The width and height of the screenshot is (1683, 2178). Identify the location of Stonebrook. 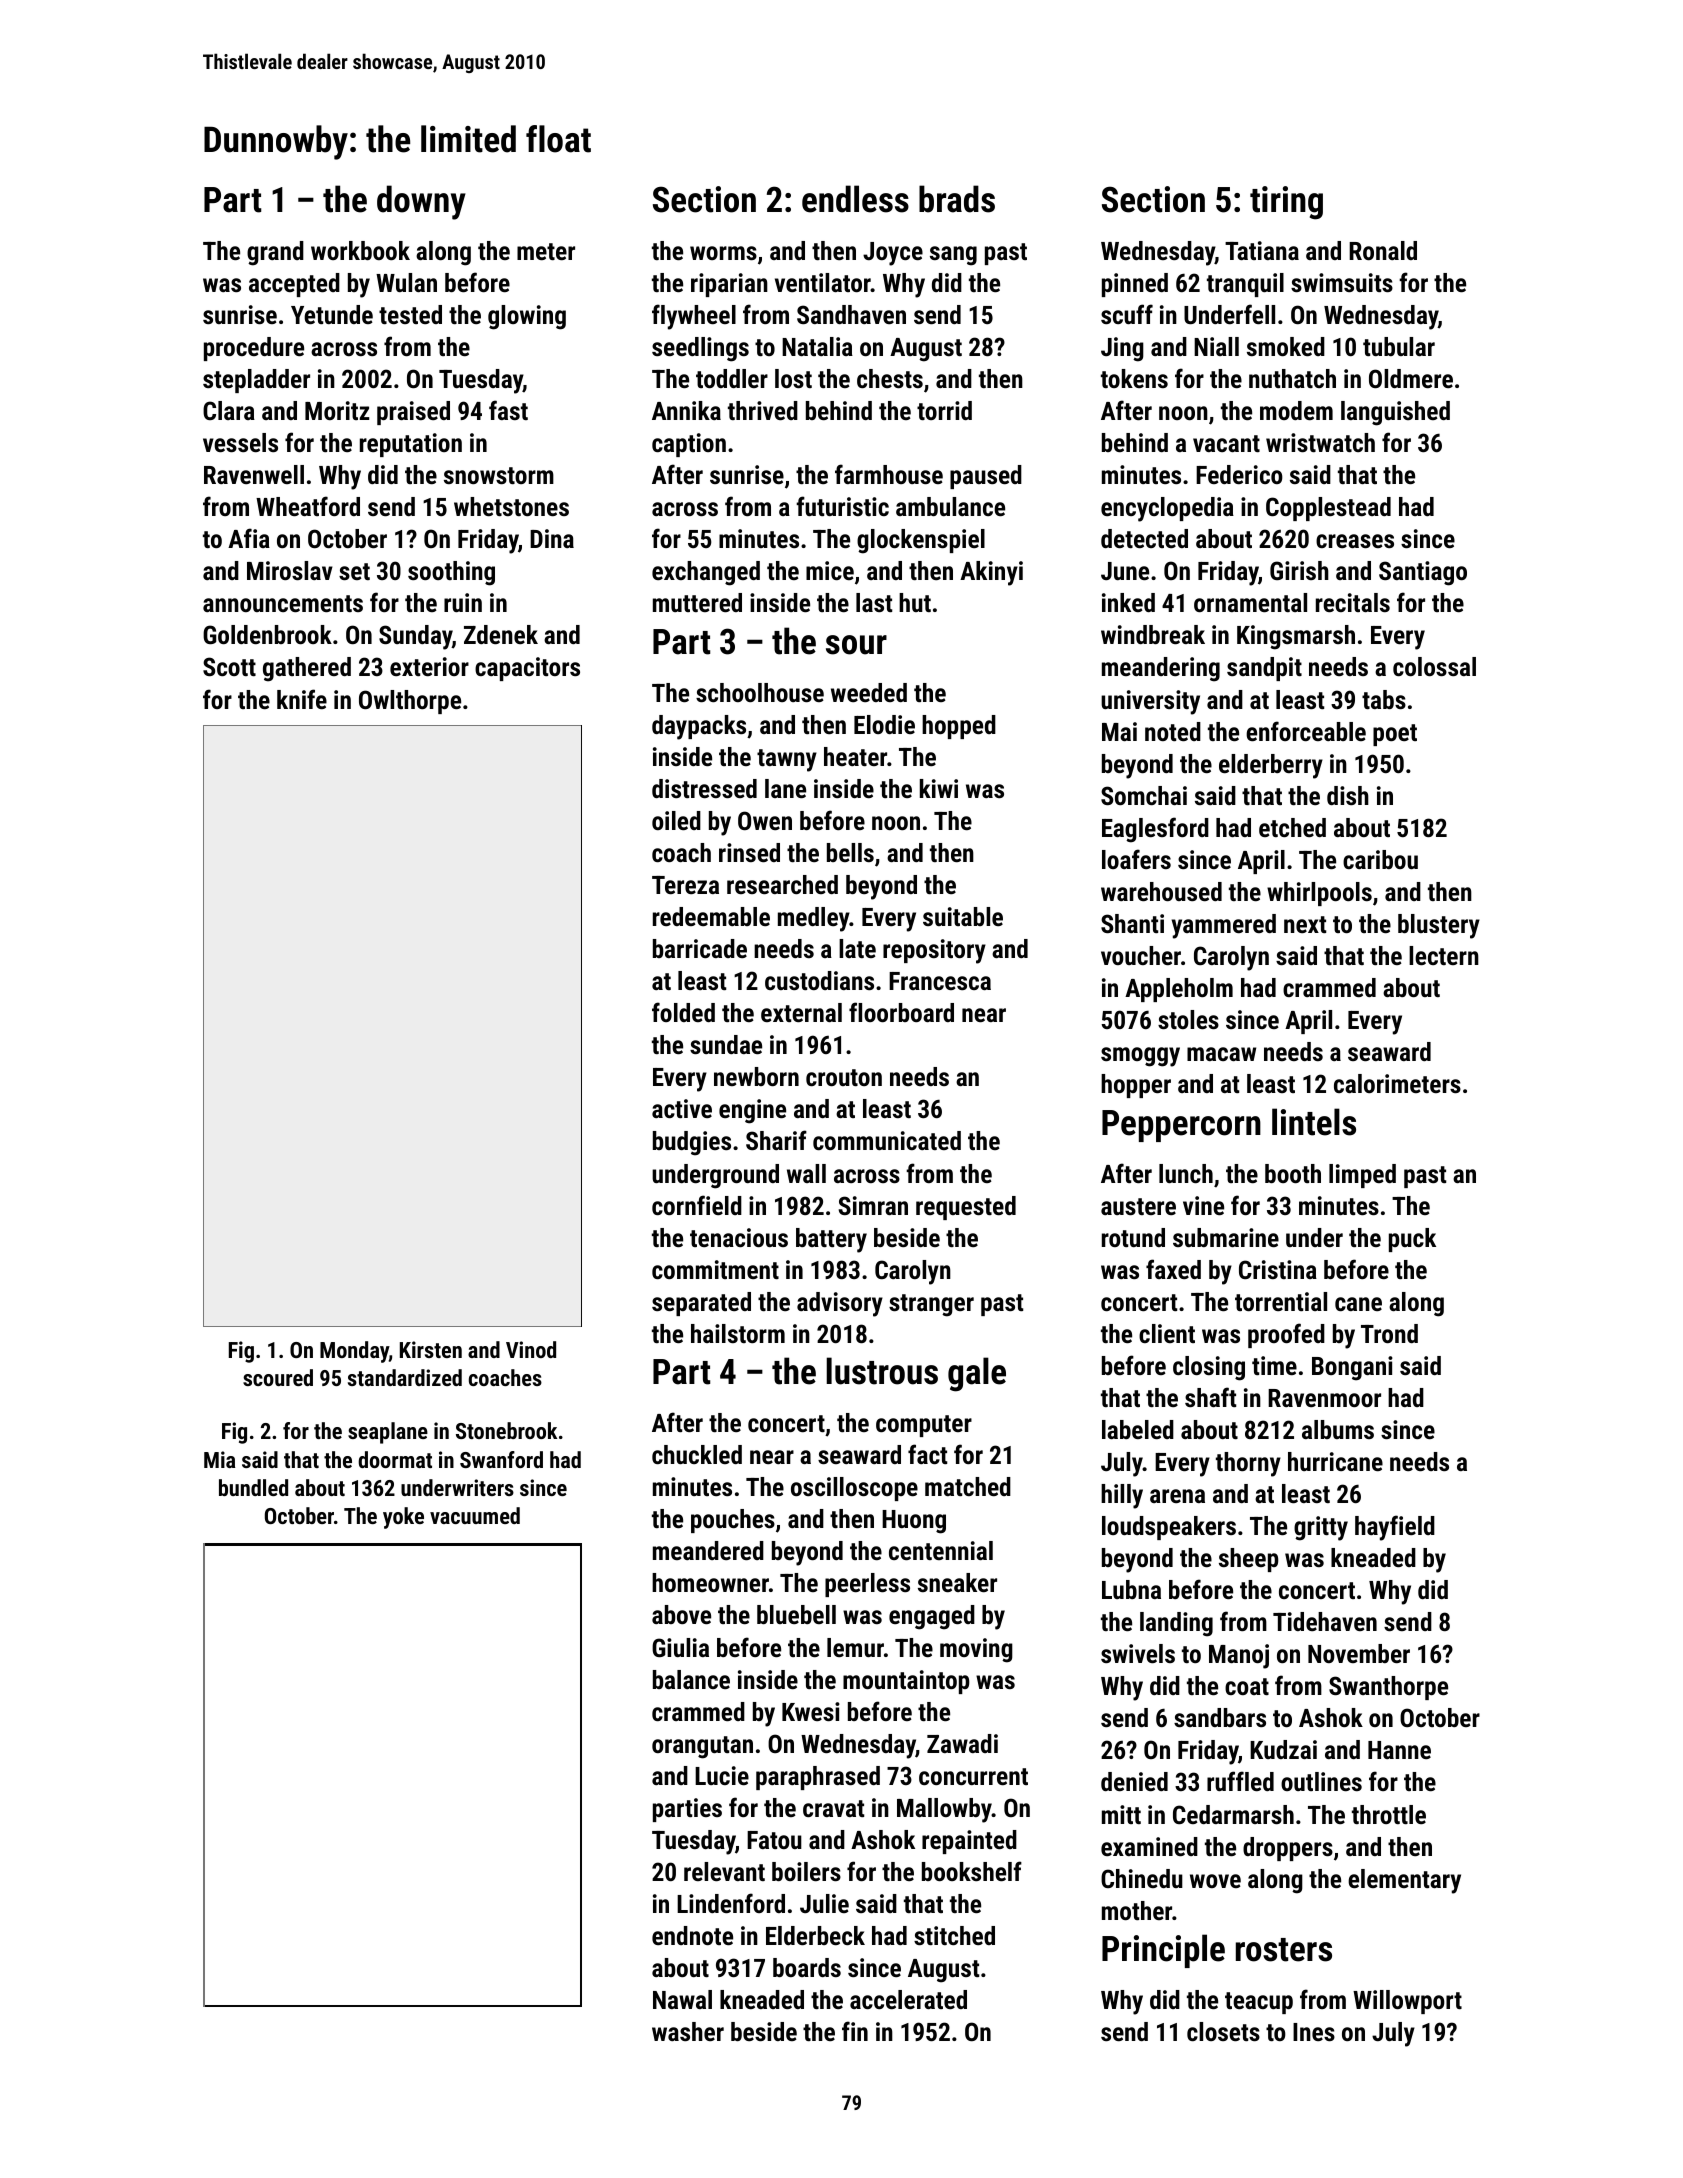
(506, 1430).
